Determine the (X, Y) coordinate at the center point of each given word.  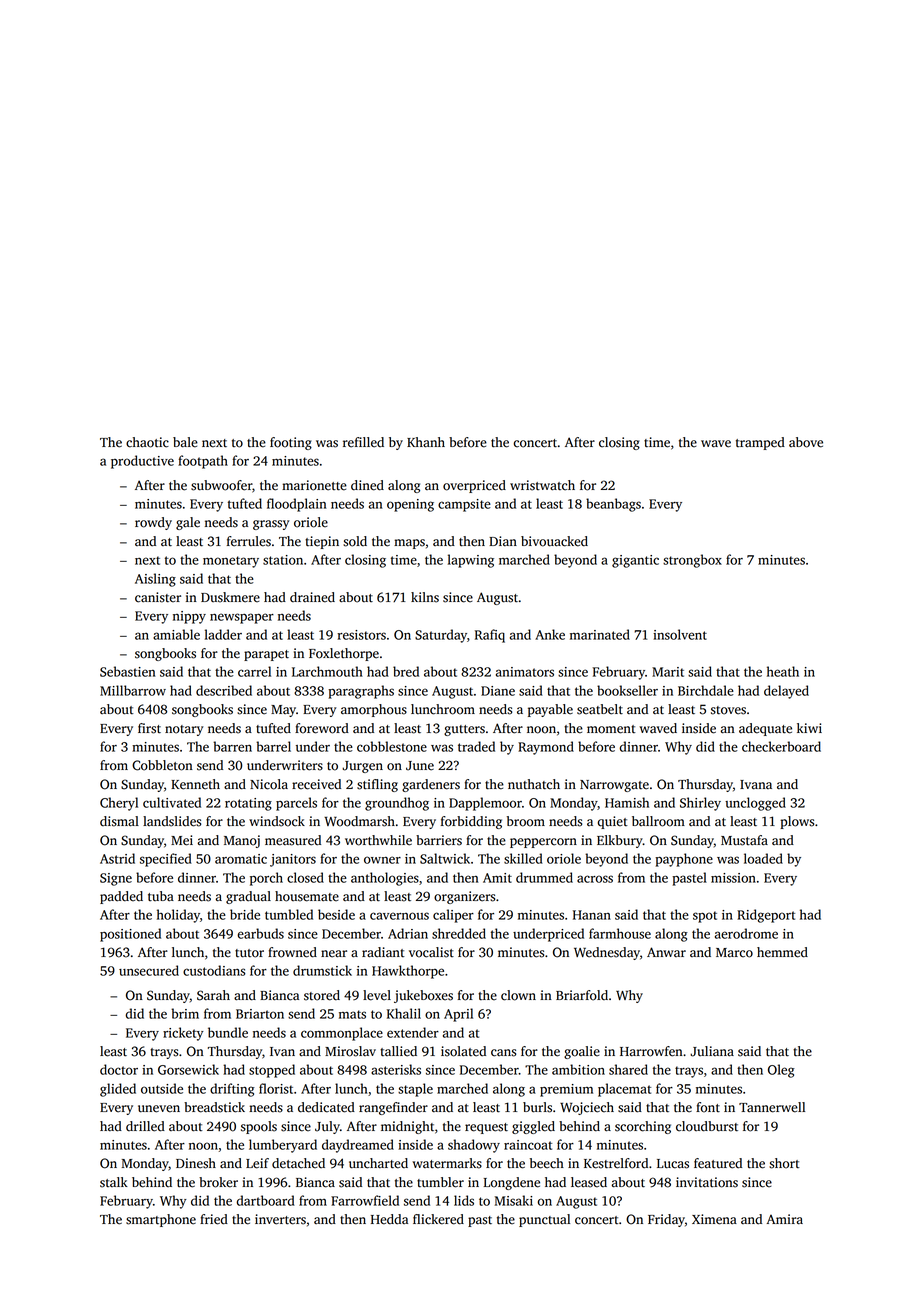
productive (142, 462)
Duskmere (230, 597)
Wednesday (607, 953)
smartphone (161, 1220)
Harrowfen (651, 1051)
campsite (464, 505)
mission (733, 878)
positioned (130, 935)
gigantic (635, 561)
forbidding (471, 822)
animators (525, 672)
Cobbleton (162, 765)
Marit (668, 672)
